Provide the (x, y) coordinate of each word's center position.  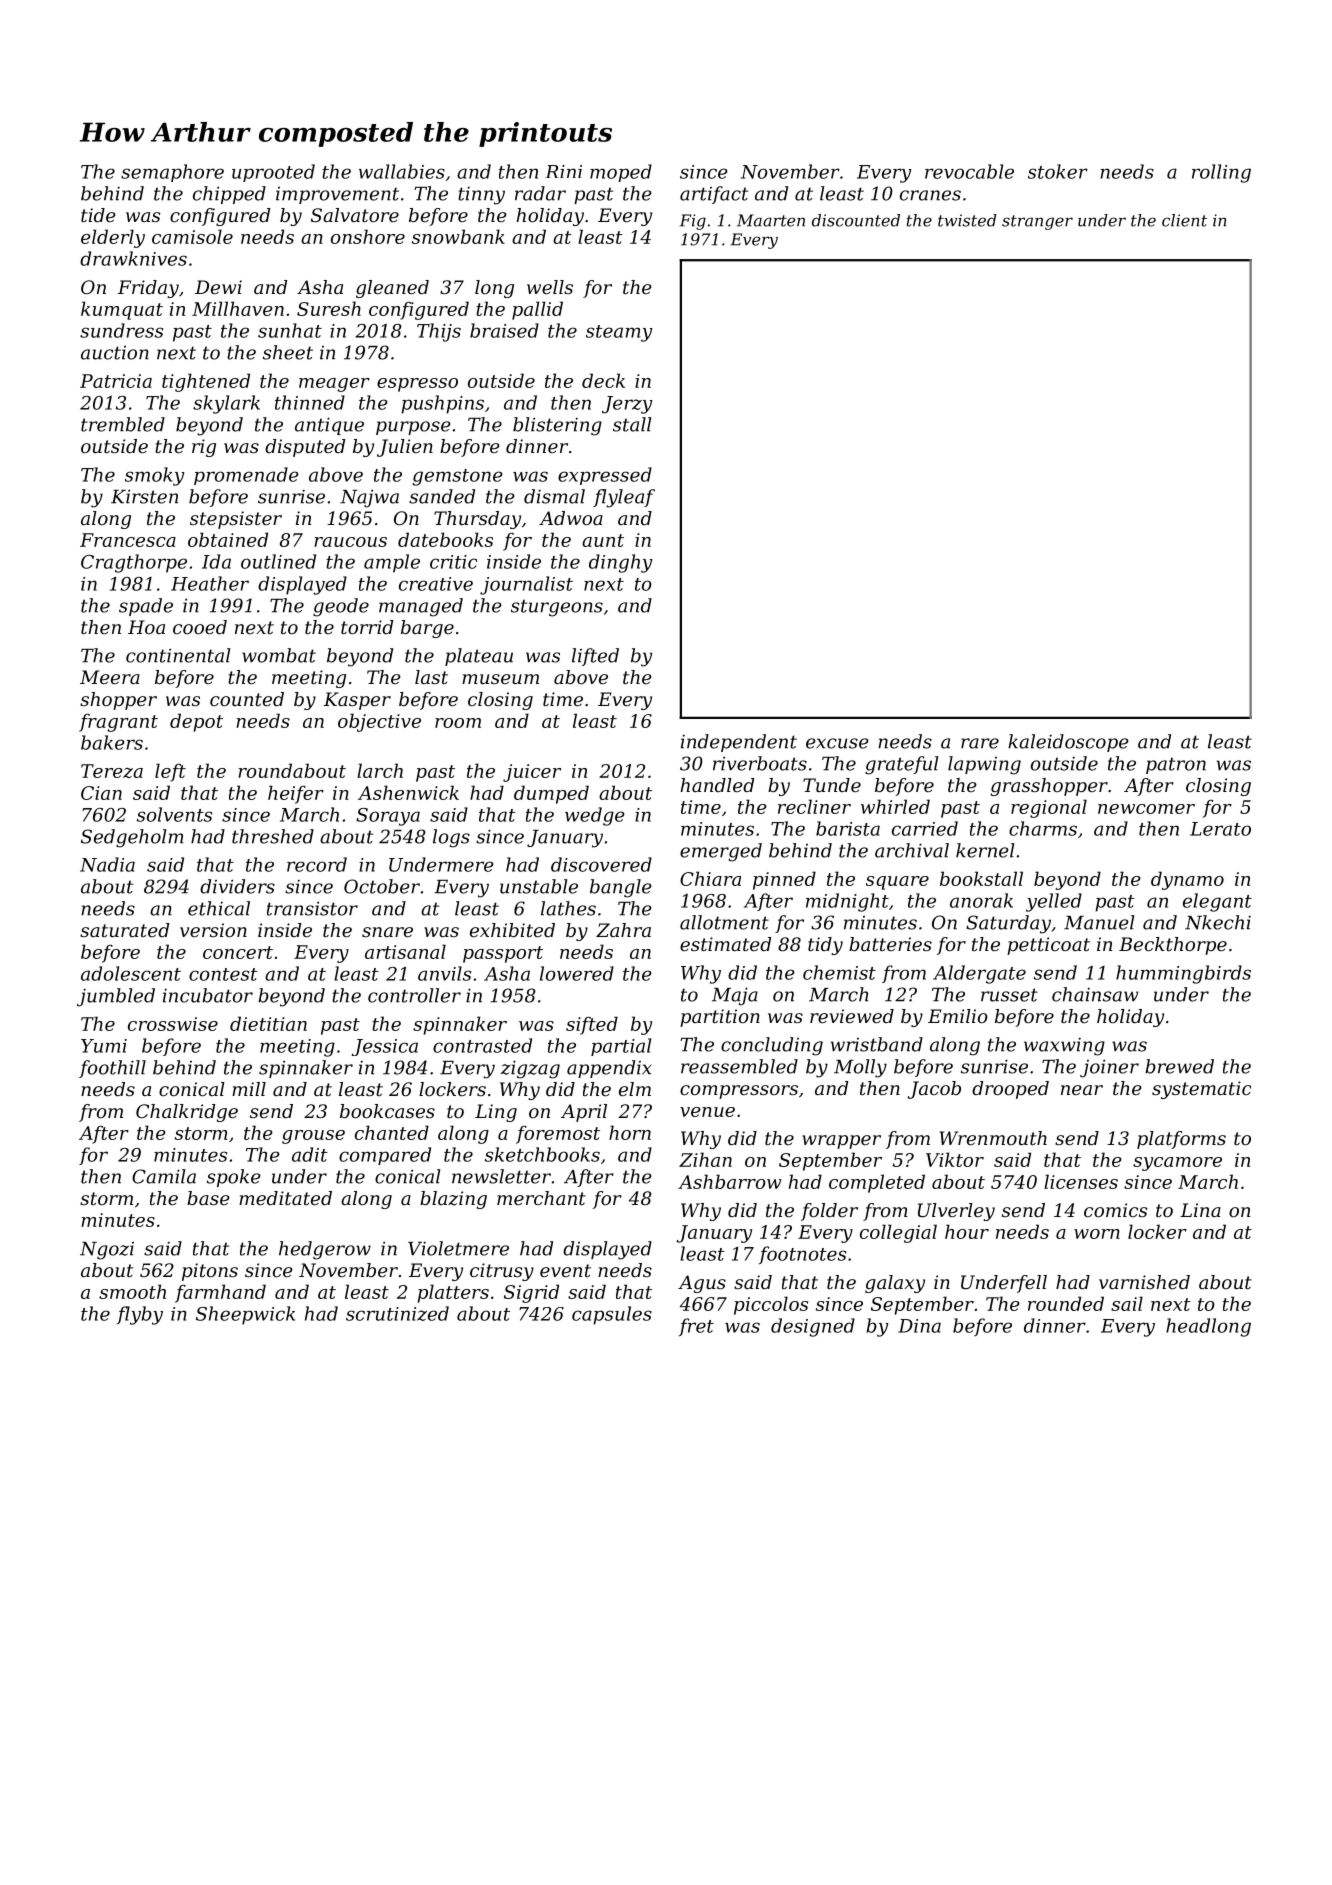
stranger (1037, 222)
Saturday (1008, 924)
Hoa (146, 627)
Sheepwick (245, 1315)
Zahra (623, 930)
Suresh (329, 308)
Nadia (107, 864)
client (1184, 220)
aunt (603, 540)
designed (813, 1327)
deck (603, 380)
